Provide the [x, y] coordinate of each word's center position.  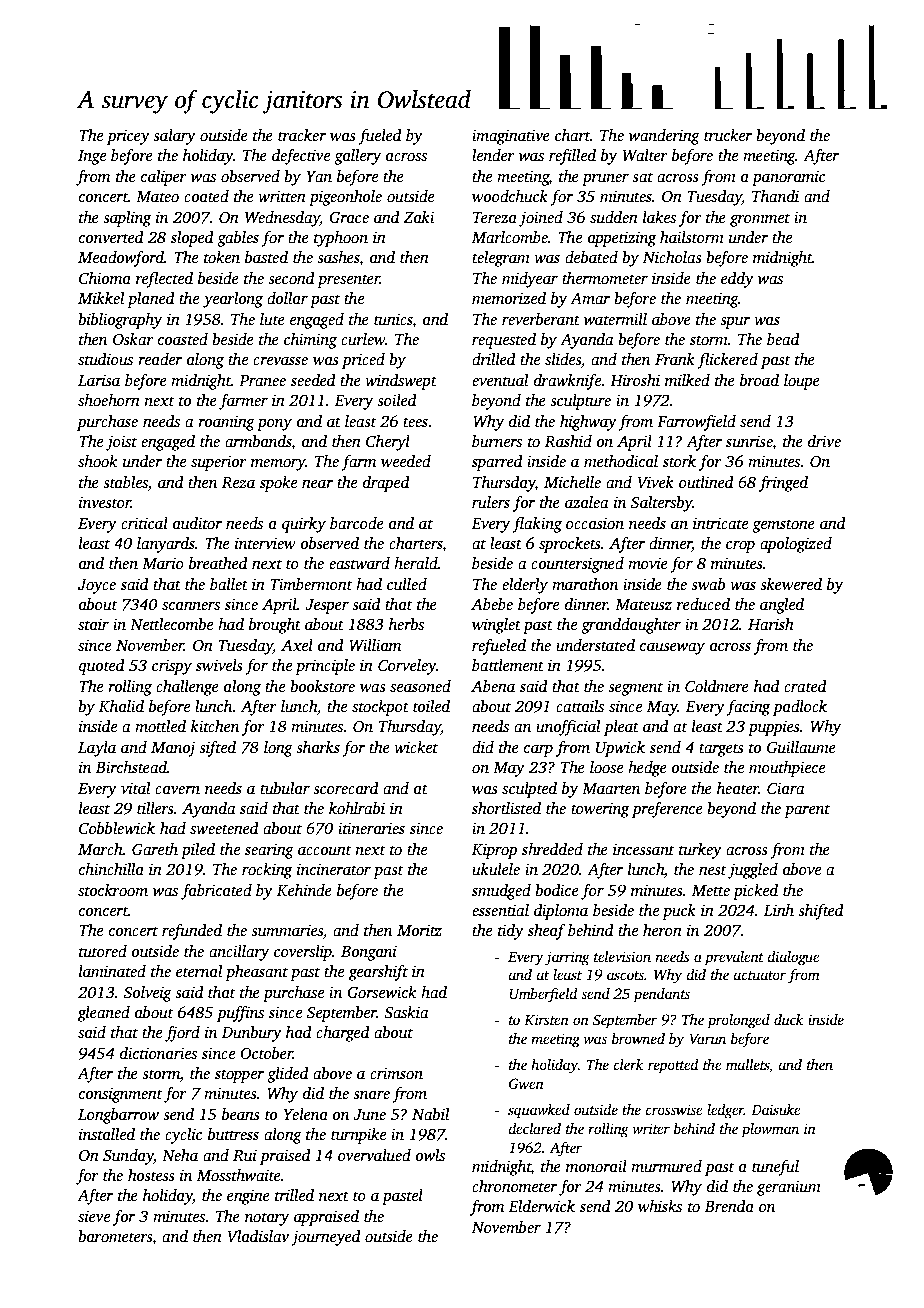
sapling [127, 219]
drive [824, 441]
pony [274, 425]
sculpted [529, 790]
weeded [406, 461]
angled [782, 606]
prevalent [734, 958]
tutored [103, 951]
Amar [590, 298]
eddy [737, 280]
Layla [97, 749]
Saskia [406, 1012]
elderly [525, 586]
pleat [621, 728]
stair [93, 624]
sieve [94, 1216]
